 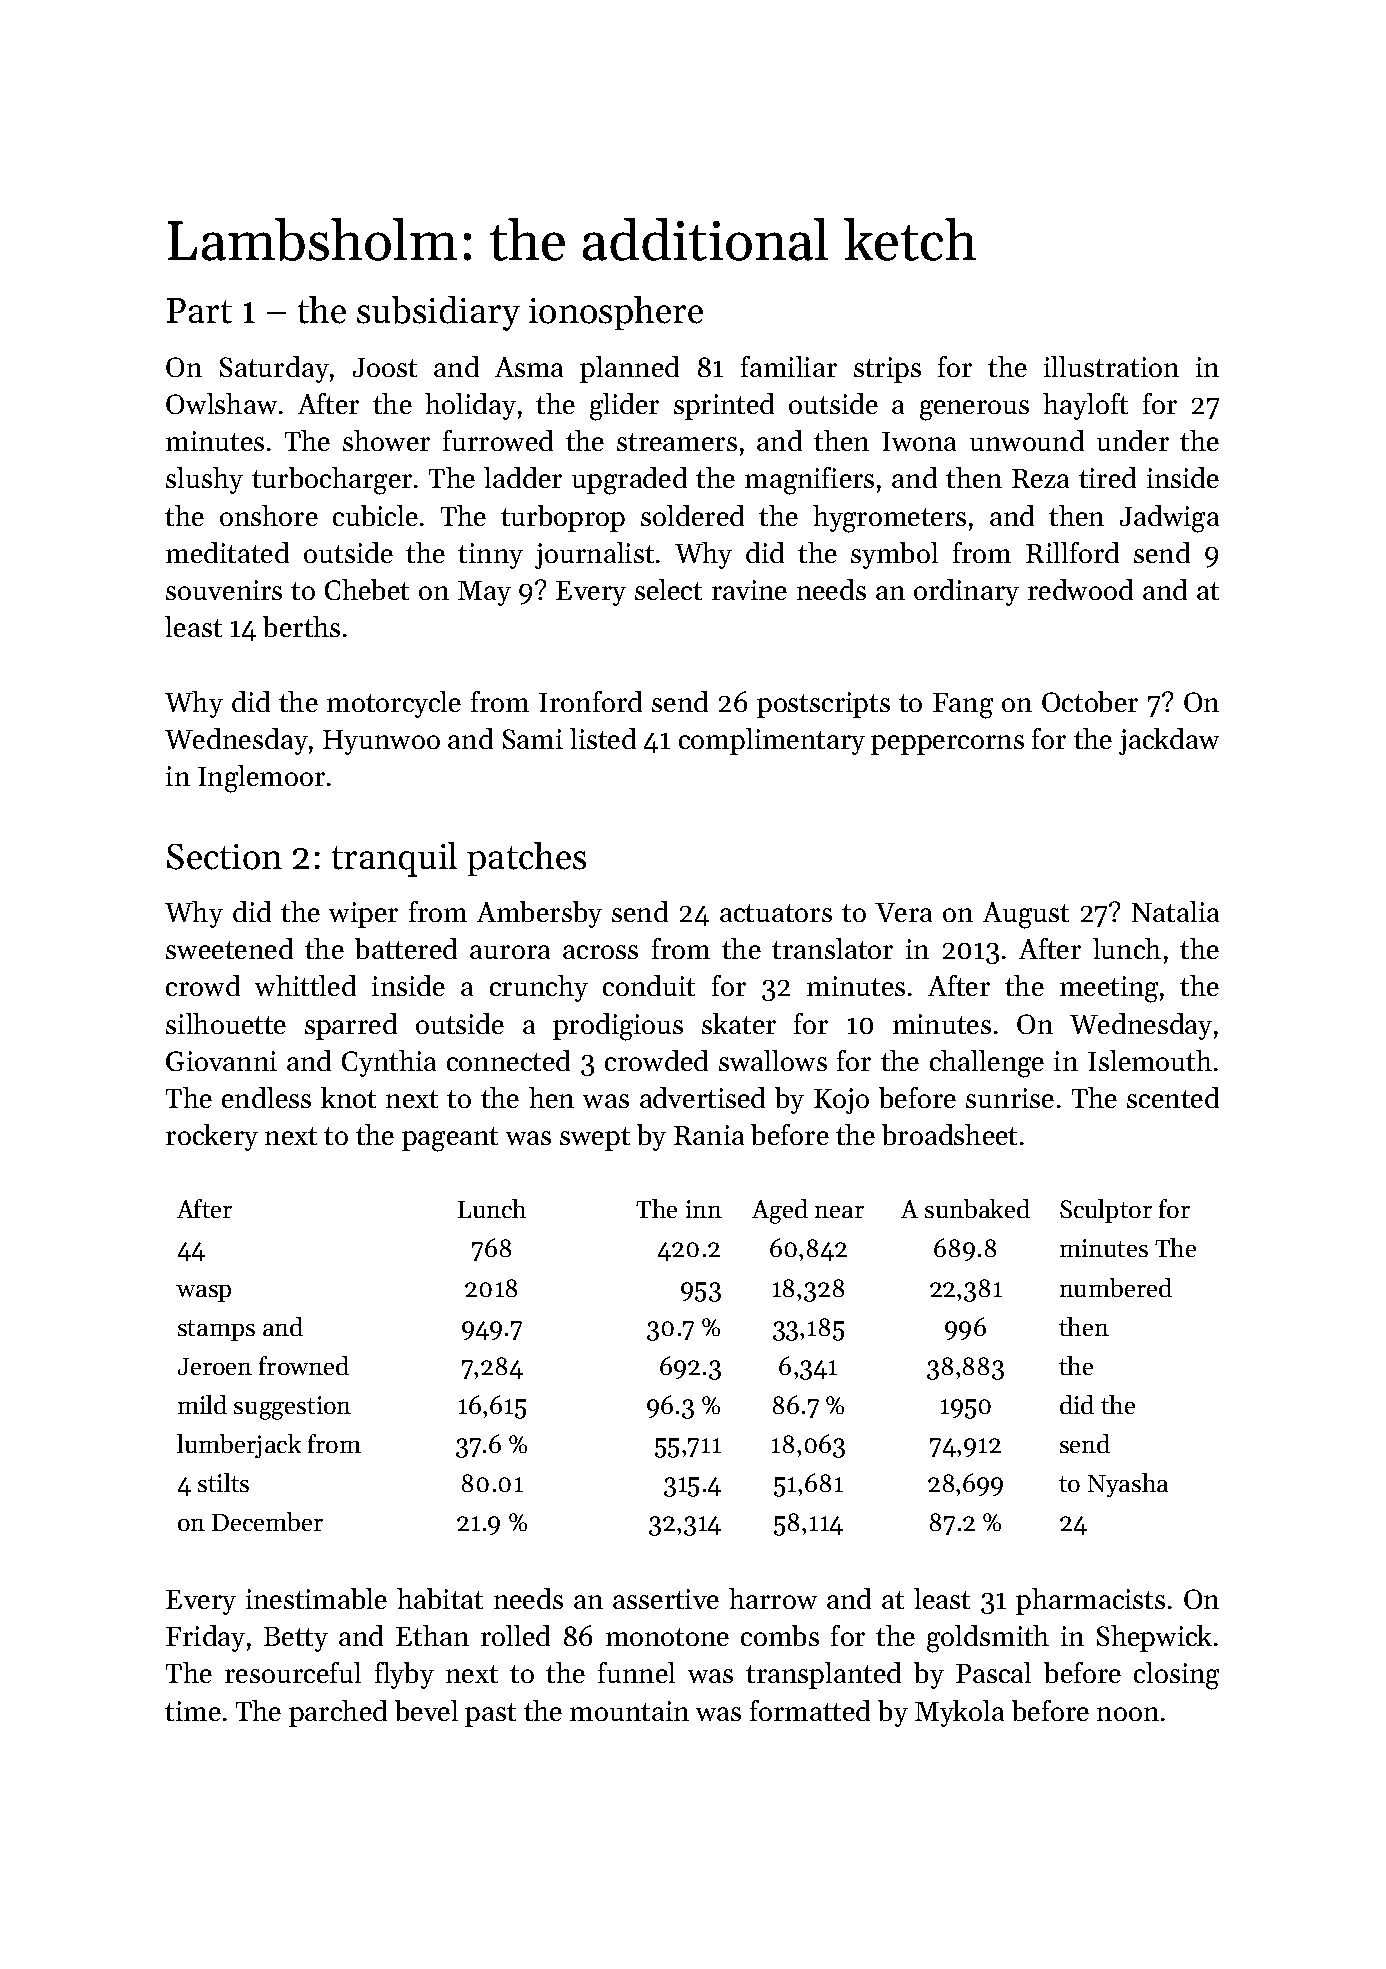 I want to click on near, so click(x=839, y=1212).
